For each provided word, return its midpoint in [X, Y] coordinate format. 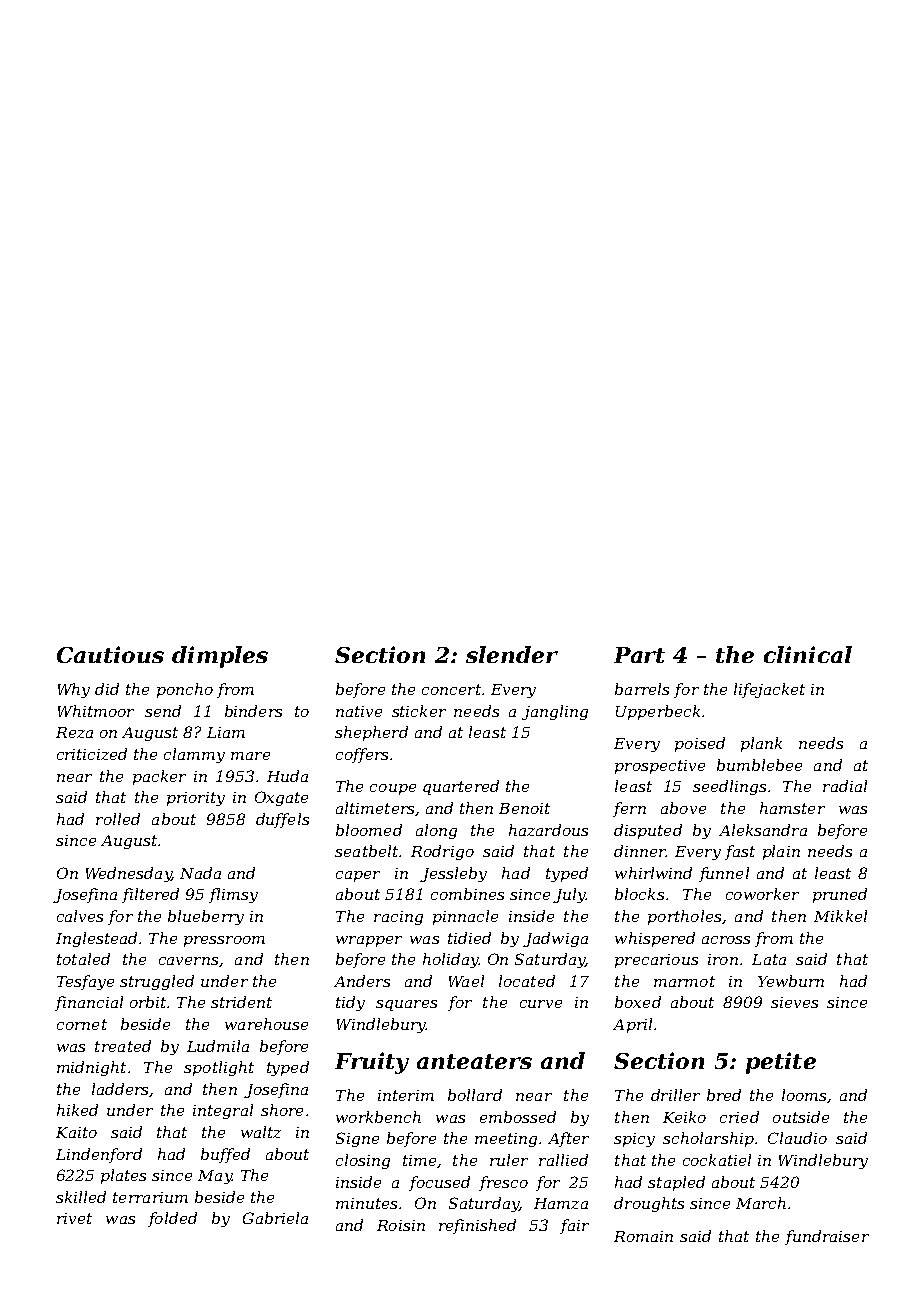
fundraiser [827, 1237]
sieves [794, 1002]
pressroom [224, 941]
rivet [74, 1218]
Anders [362, 981]
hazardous [548, 830]
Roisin [401, 1225]
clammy [194, 755]
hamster [792, 808]
